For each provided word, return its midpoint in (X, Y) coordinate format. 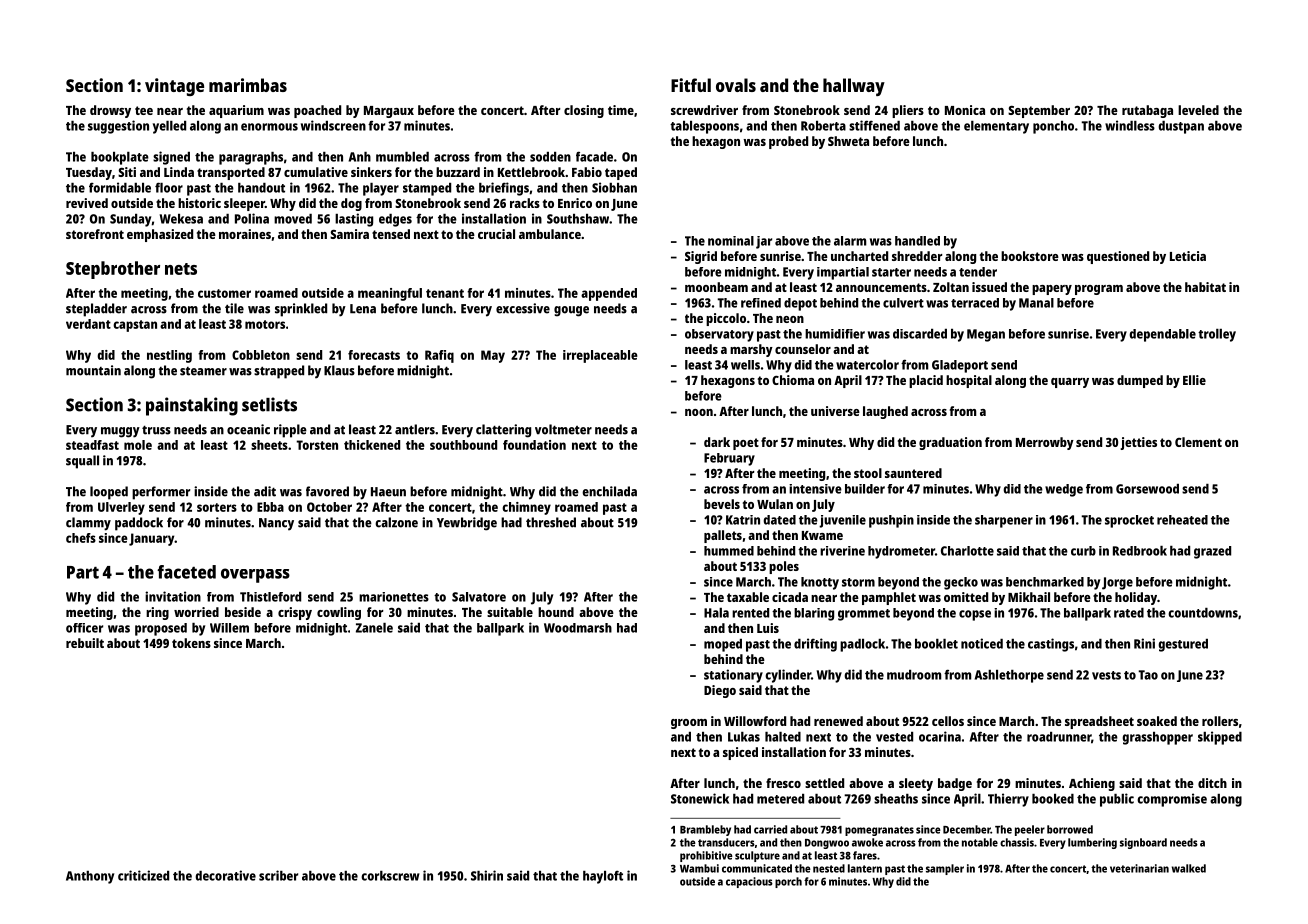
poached (317, 111)
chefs (81, 538)
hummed (729, 551)
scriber (278, 875)
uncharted (859, 256)
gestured (1183, 645)
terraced (975, 303)
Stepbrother (113, 270)
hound (556, 612)
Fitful (691, 85)
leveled (1198, 110)
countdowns (1203, 613)
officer (84, 628)
